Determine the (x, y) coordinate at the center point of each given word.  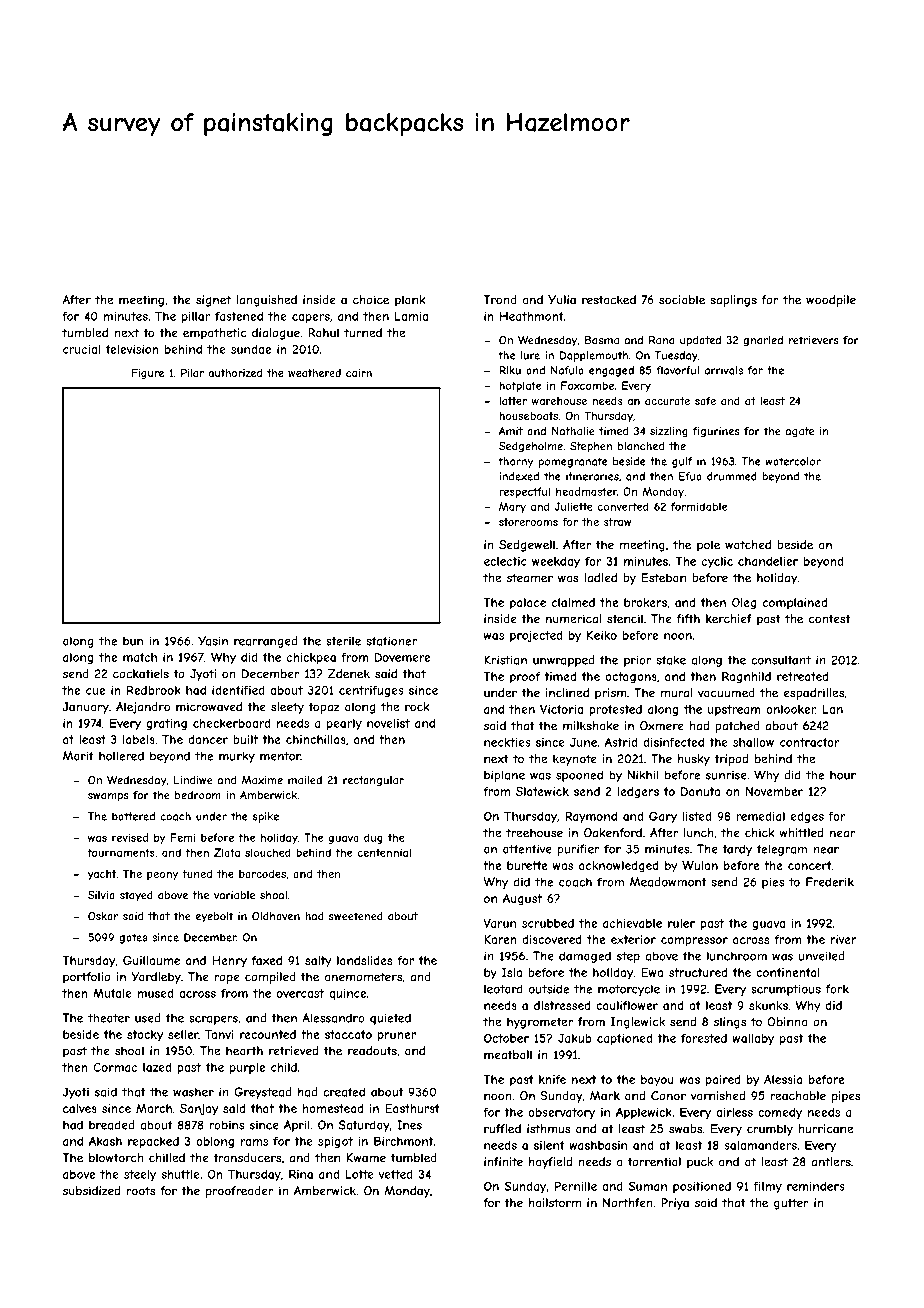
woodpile (831, 301)
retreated (802, 676)
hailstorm (555, 1203)
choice (371, 300)
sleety (287, 708)
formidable (699, 506)
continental (788, 972)
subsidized (91, 1191)
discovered (552, 939)
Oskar (103, 916)
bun (133, 641)
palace (528, 604)
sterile (343, 641)
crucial (82, 349)
